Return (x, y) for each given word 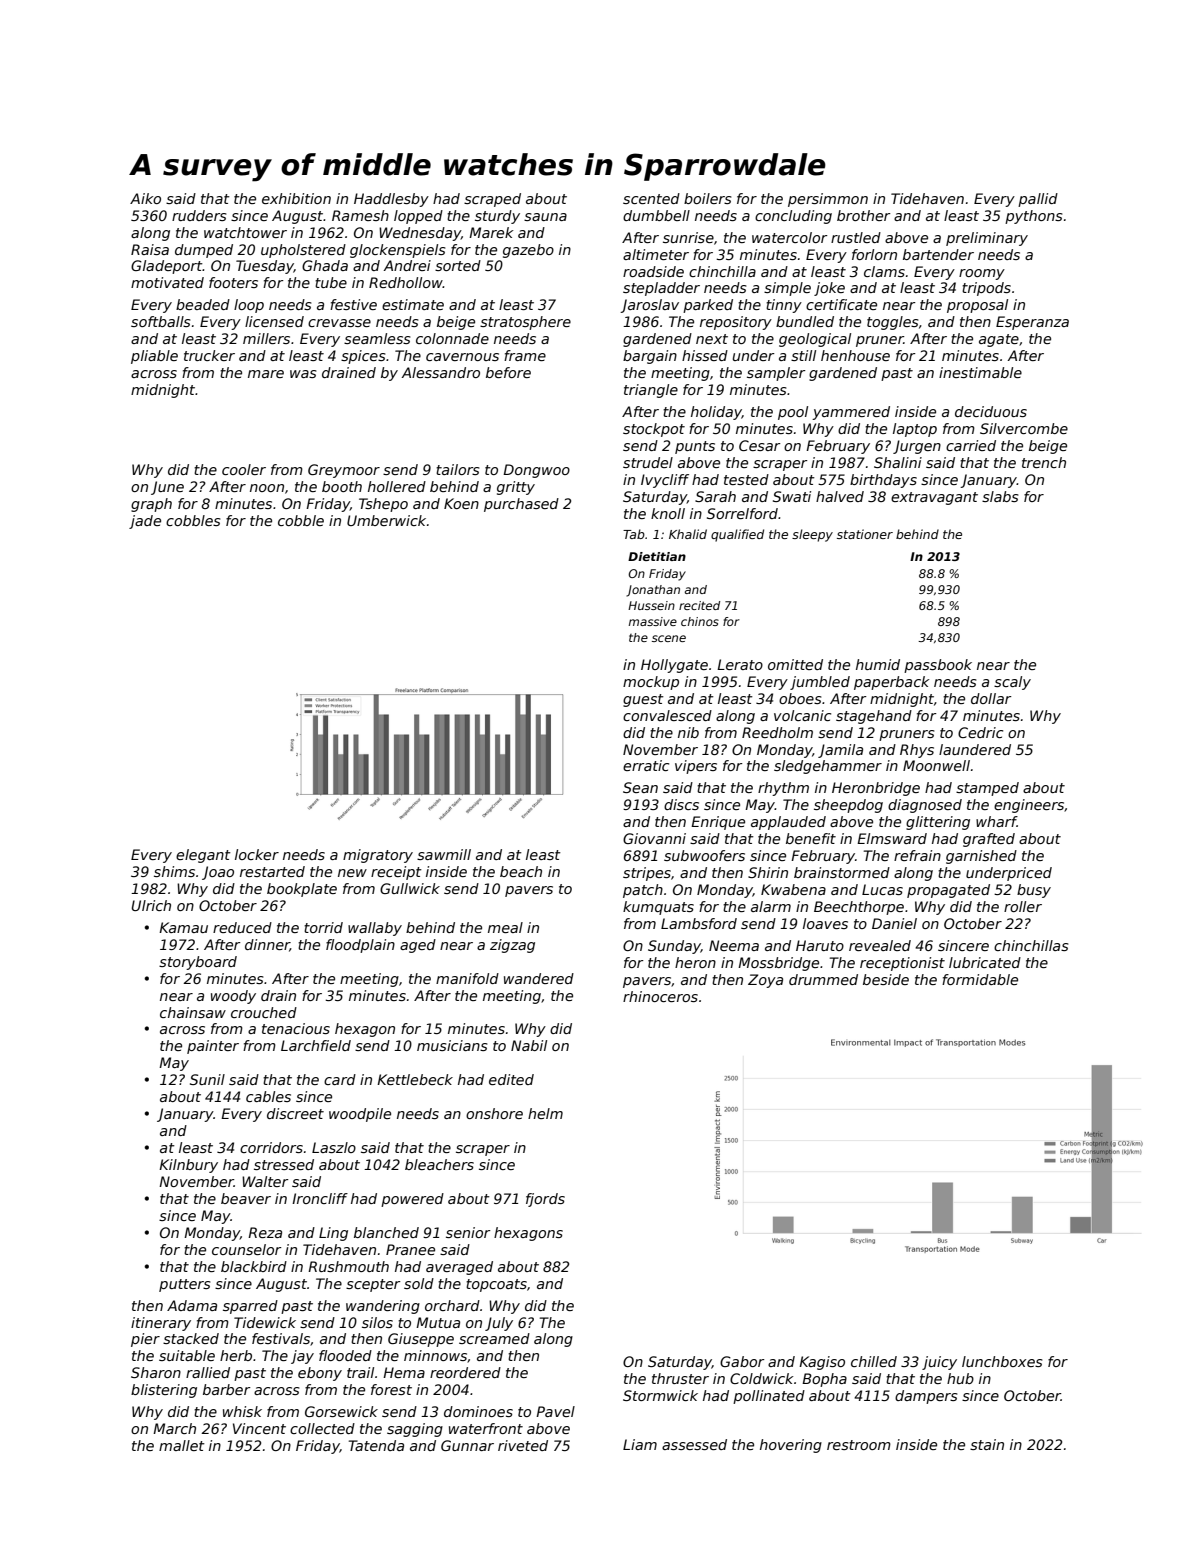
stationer (865, 534)
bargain (650, 357)
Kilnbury (188, 1166)
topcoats (496, 1285)
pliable (154, 357)
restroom (859, 1445)
